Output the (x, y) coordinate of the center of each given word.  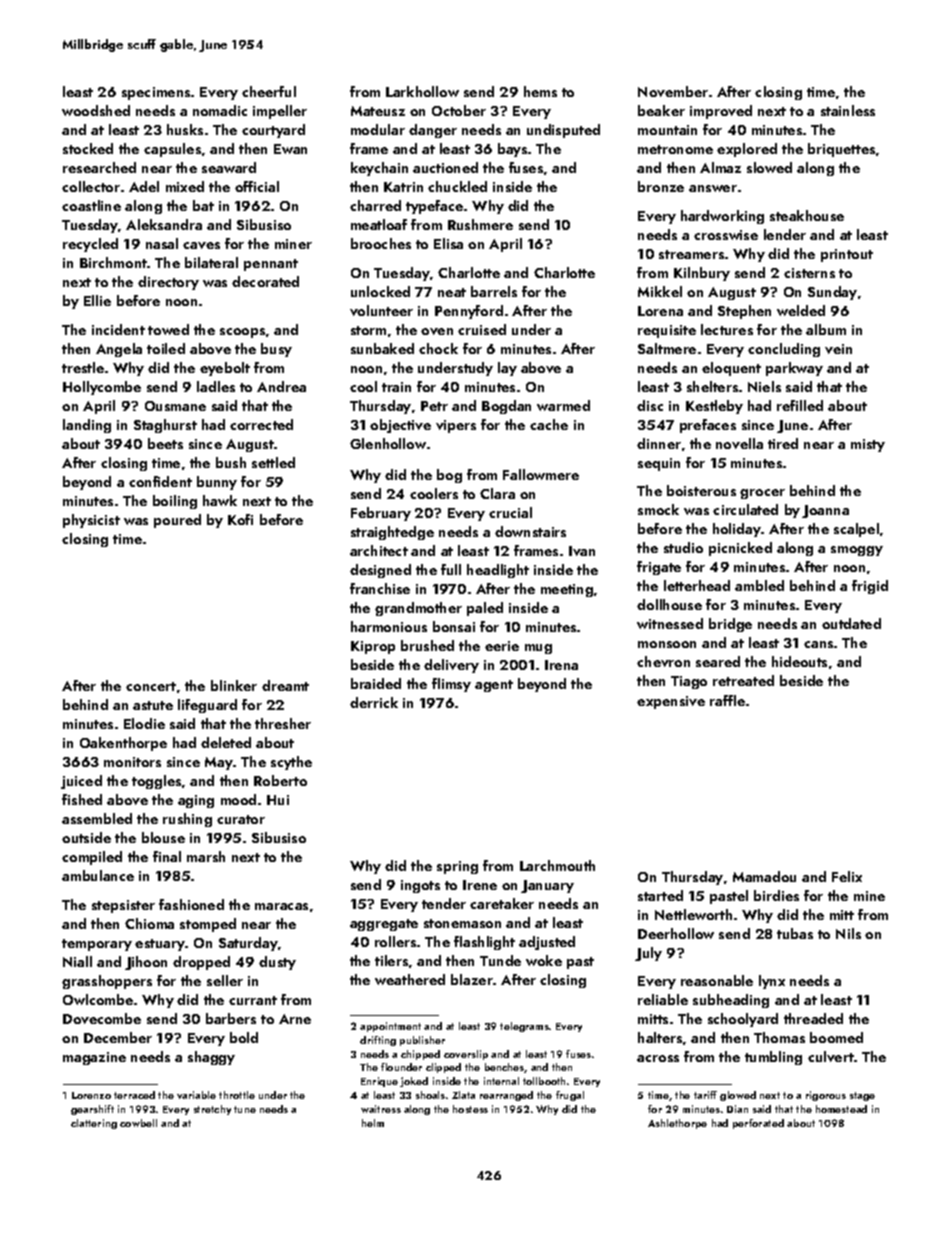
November (673, 91)
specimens (156, 93)
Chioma (149, 923)
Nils (848, 933)
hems (540, 91)
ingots (420, 886)
